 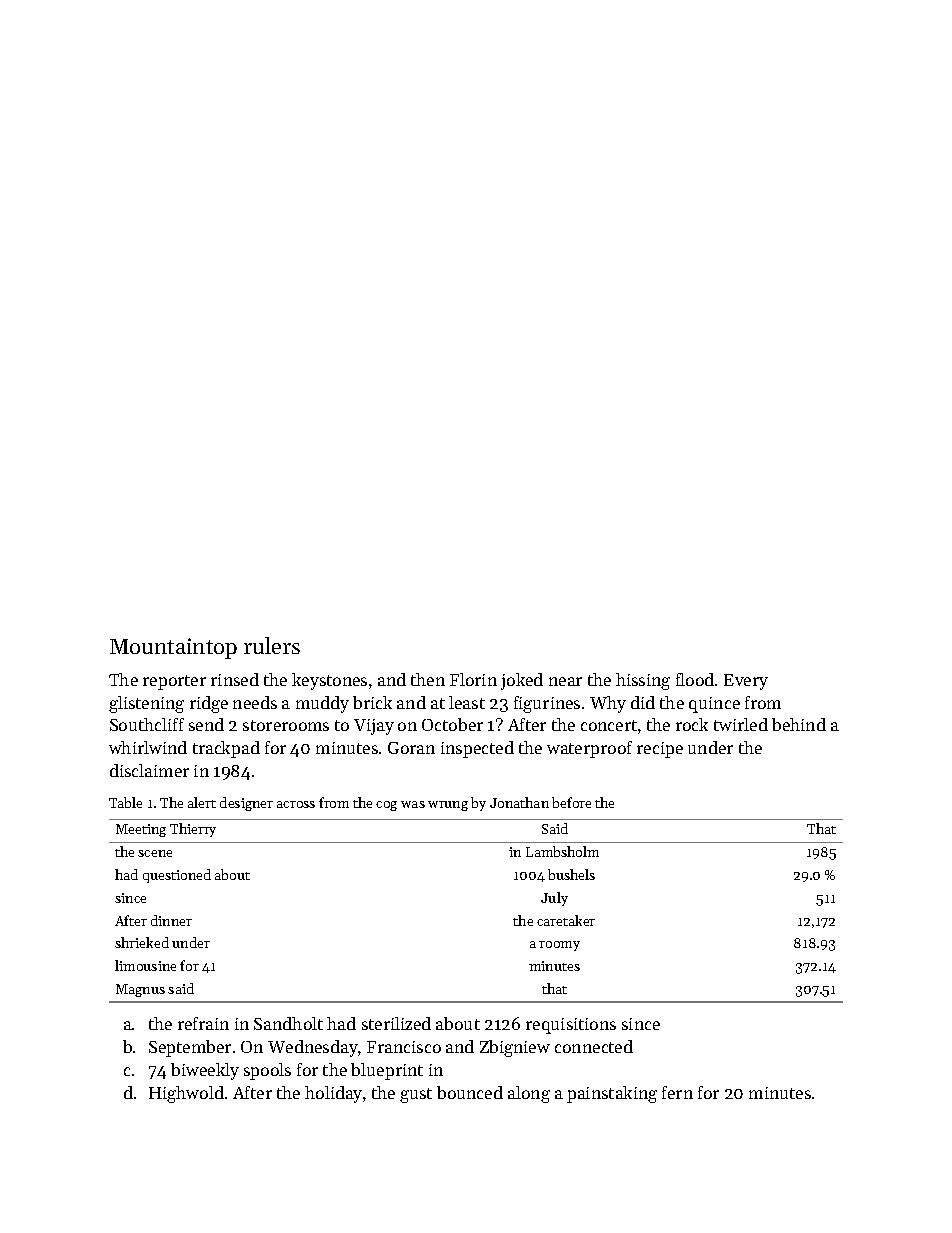 I want to click on Every, so click(x=746, y=682).
